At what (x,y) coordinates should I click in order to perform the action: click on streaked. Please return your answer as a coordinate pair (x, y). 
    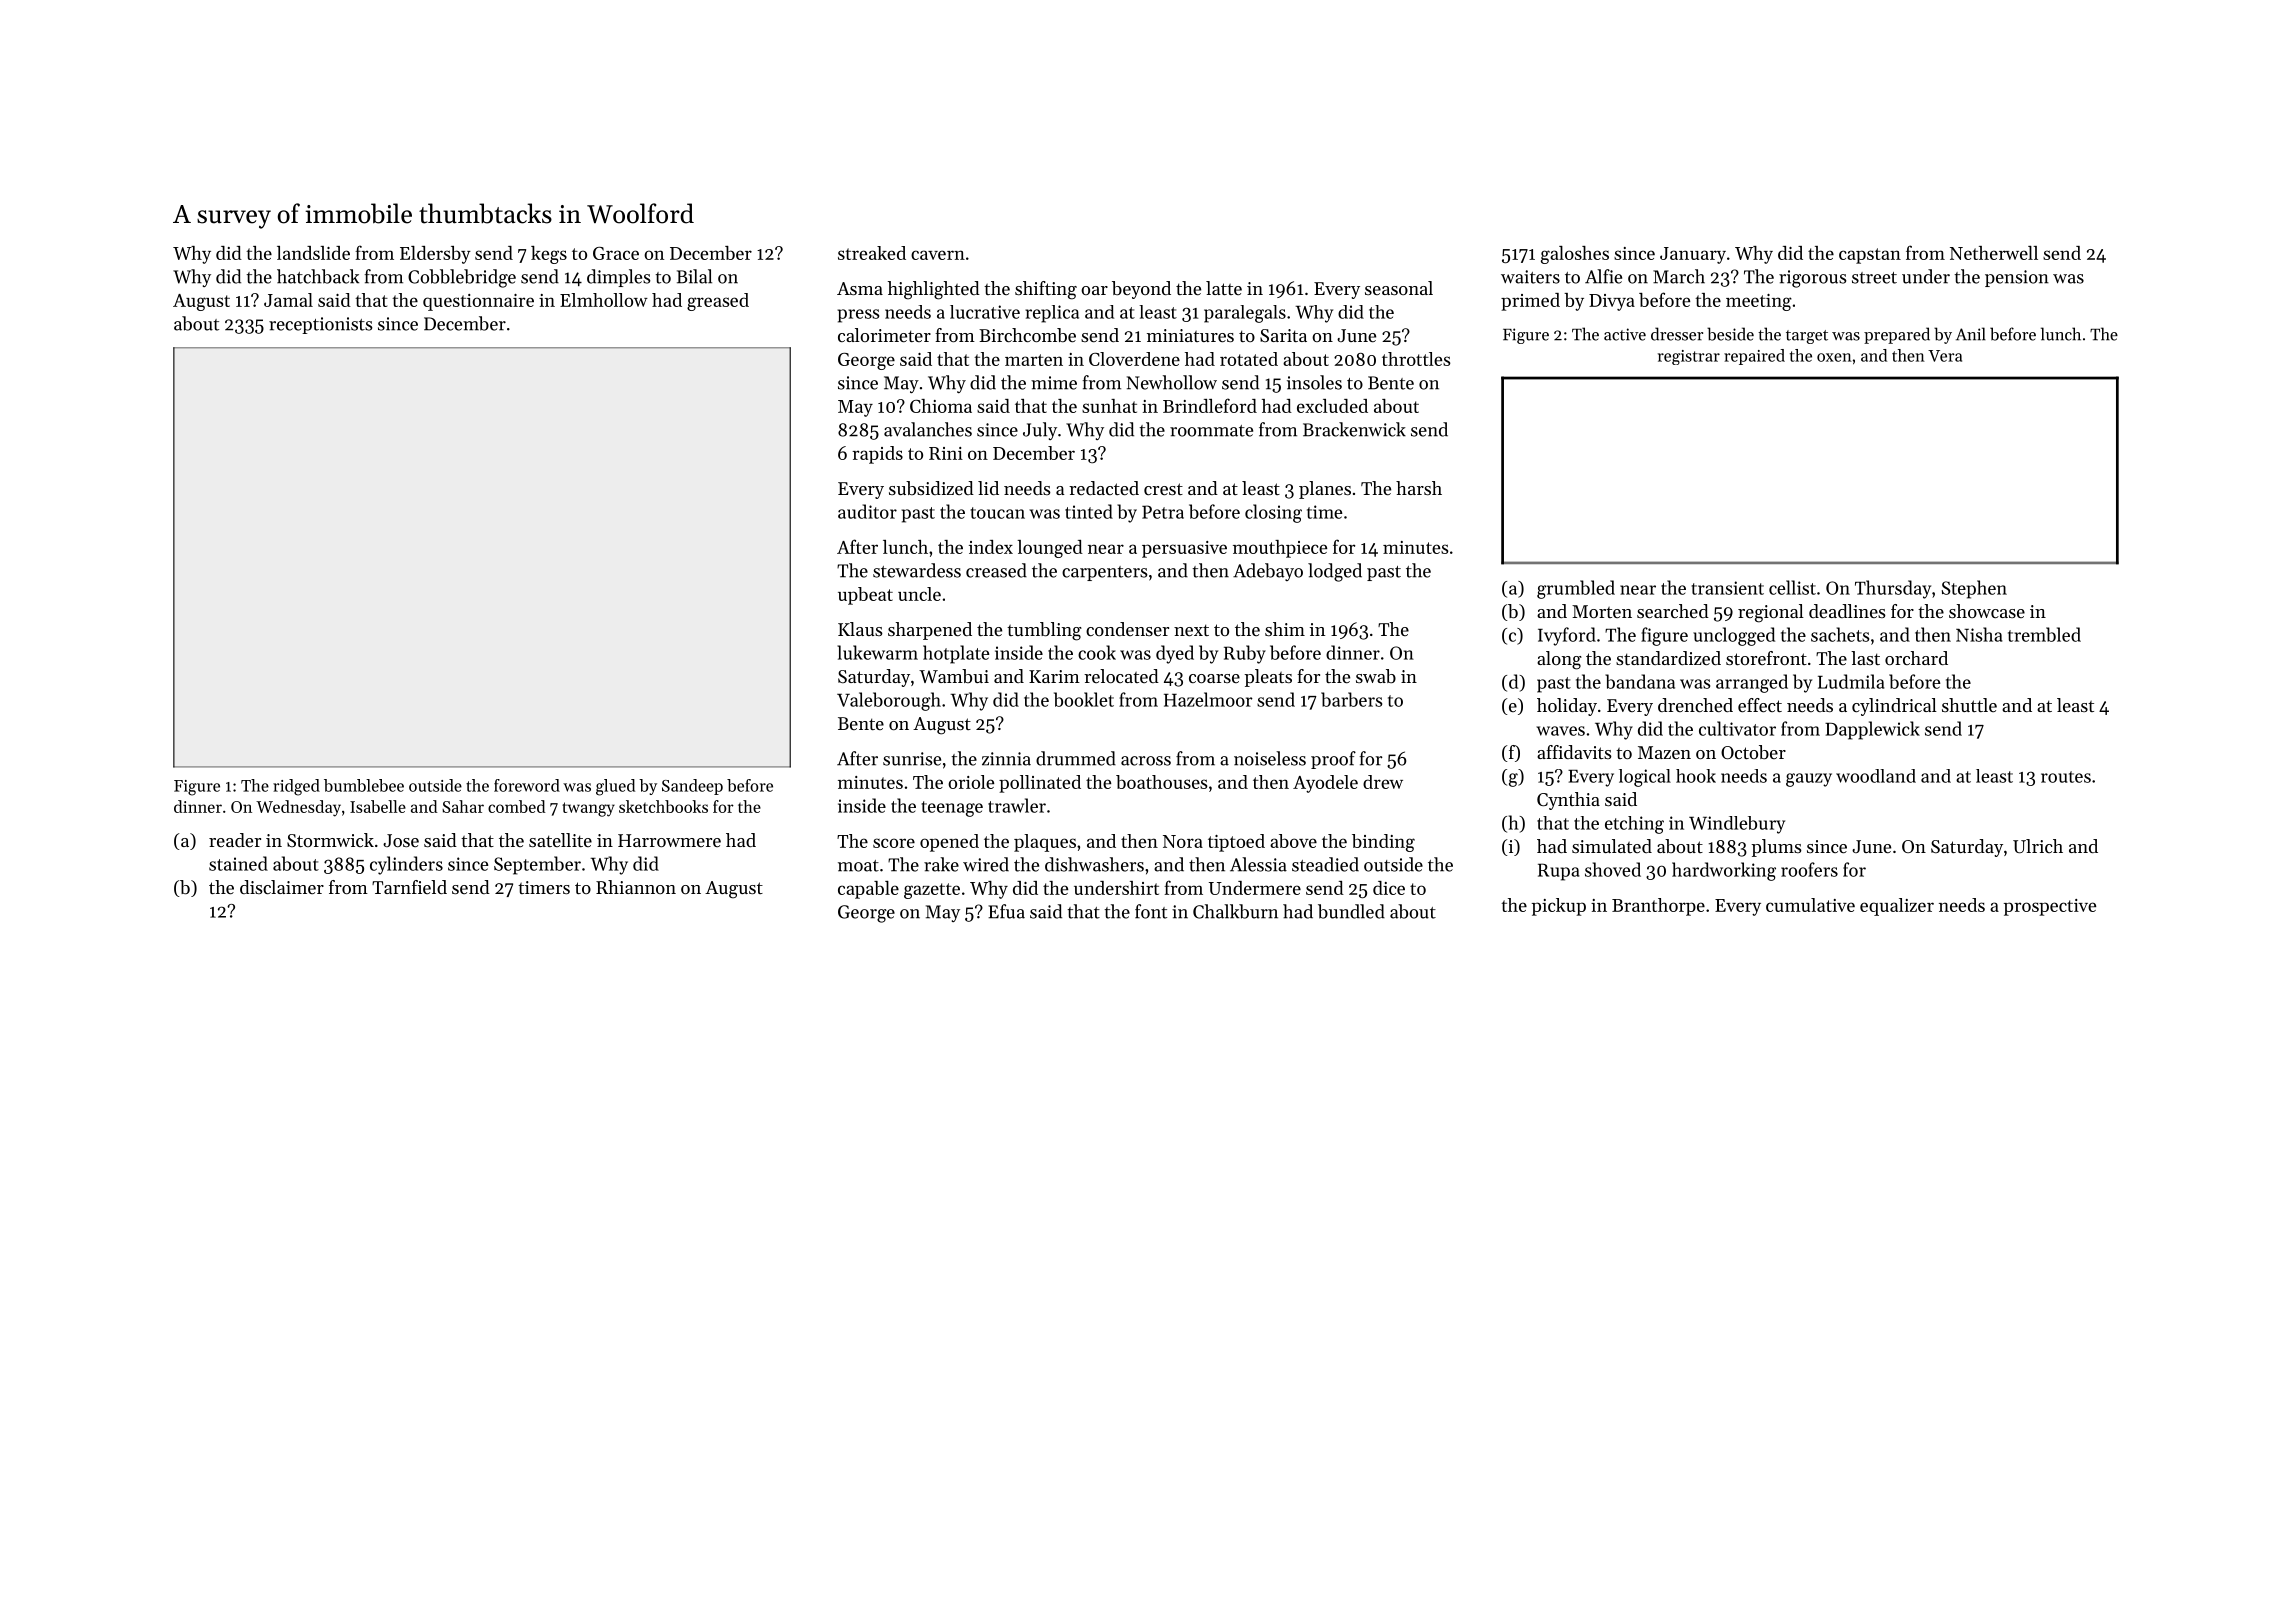
    Looking at the image, I should click on (872, 253).
